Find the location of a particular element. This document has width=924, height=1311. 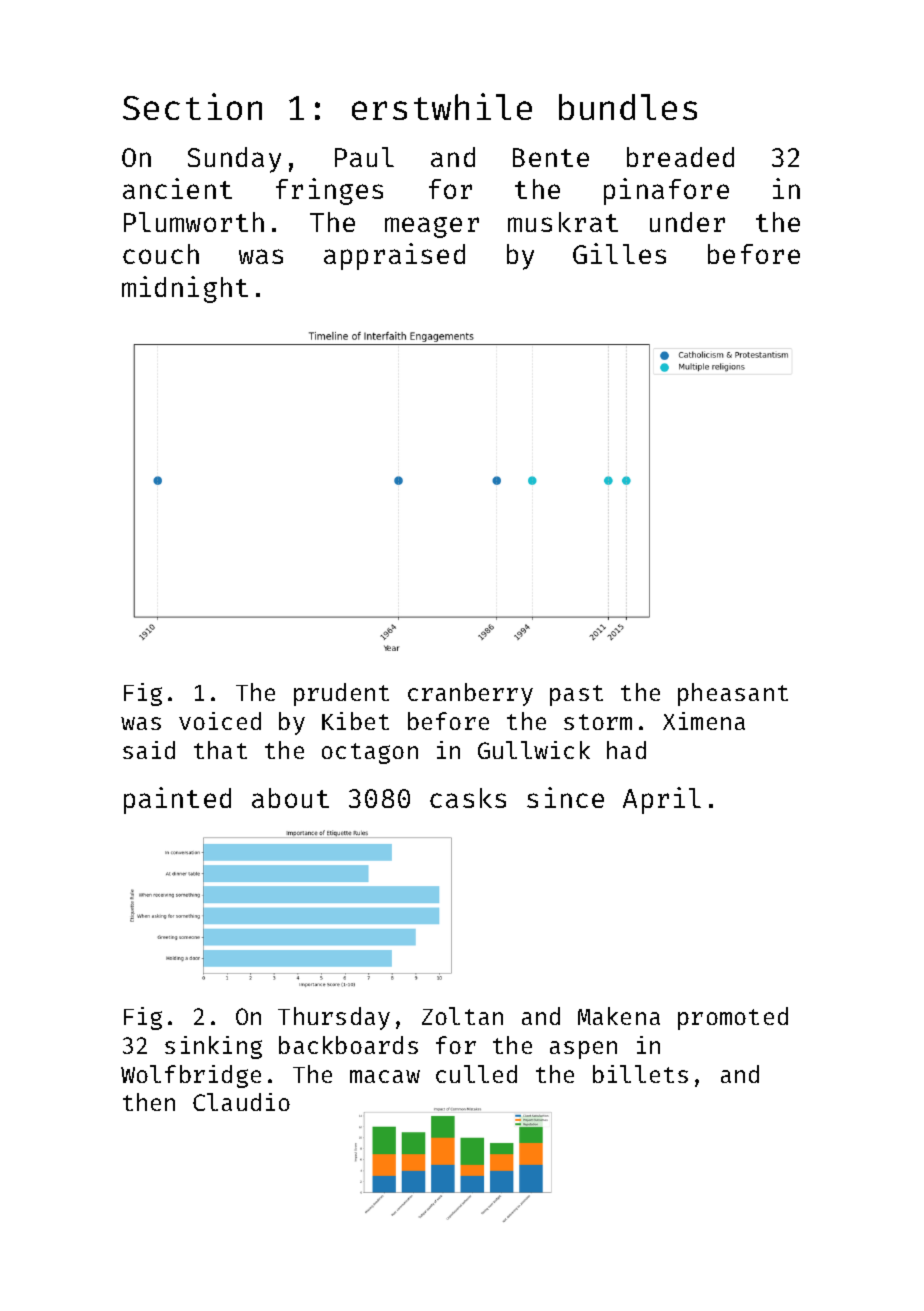

Bente is located at coordinates (551, 157).
